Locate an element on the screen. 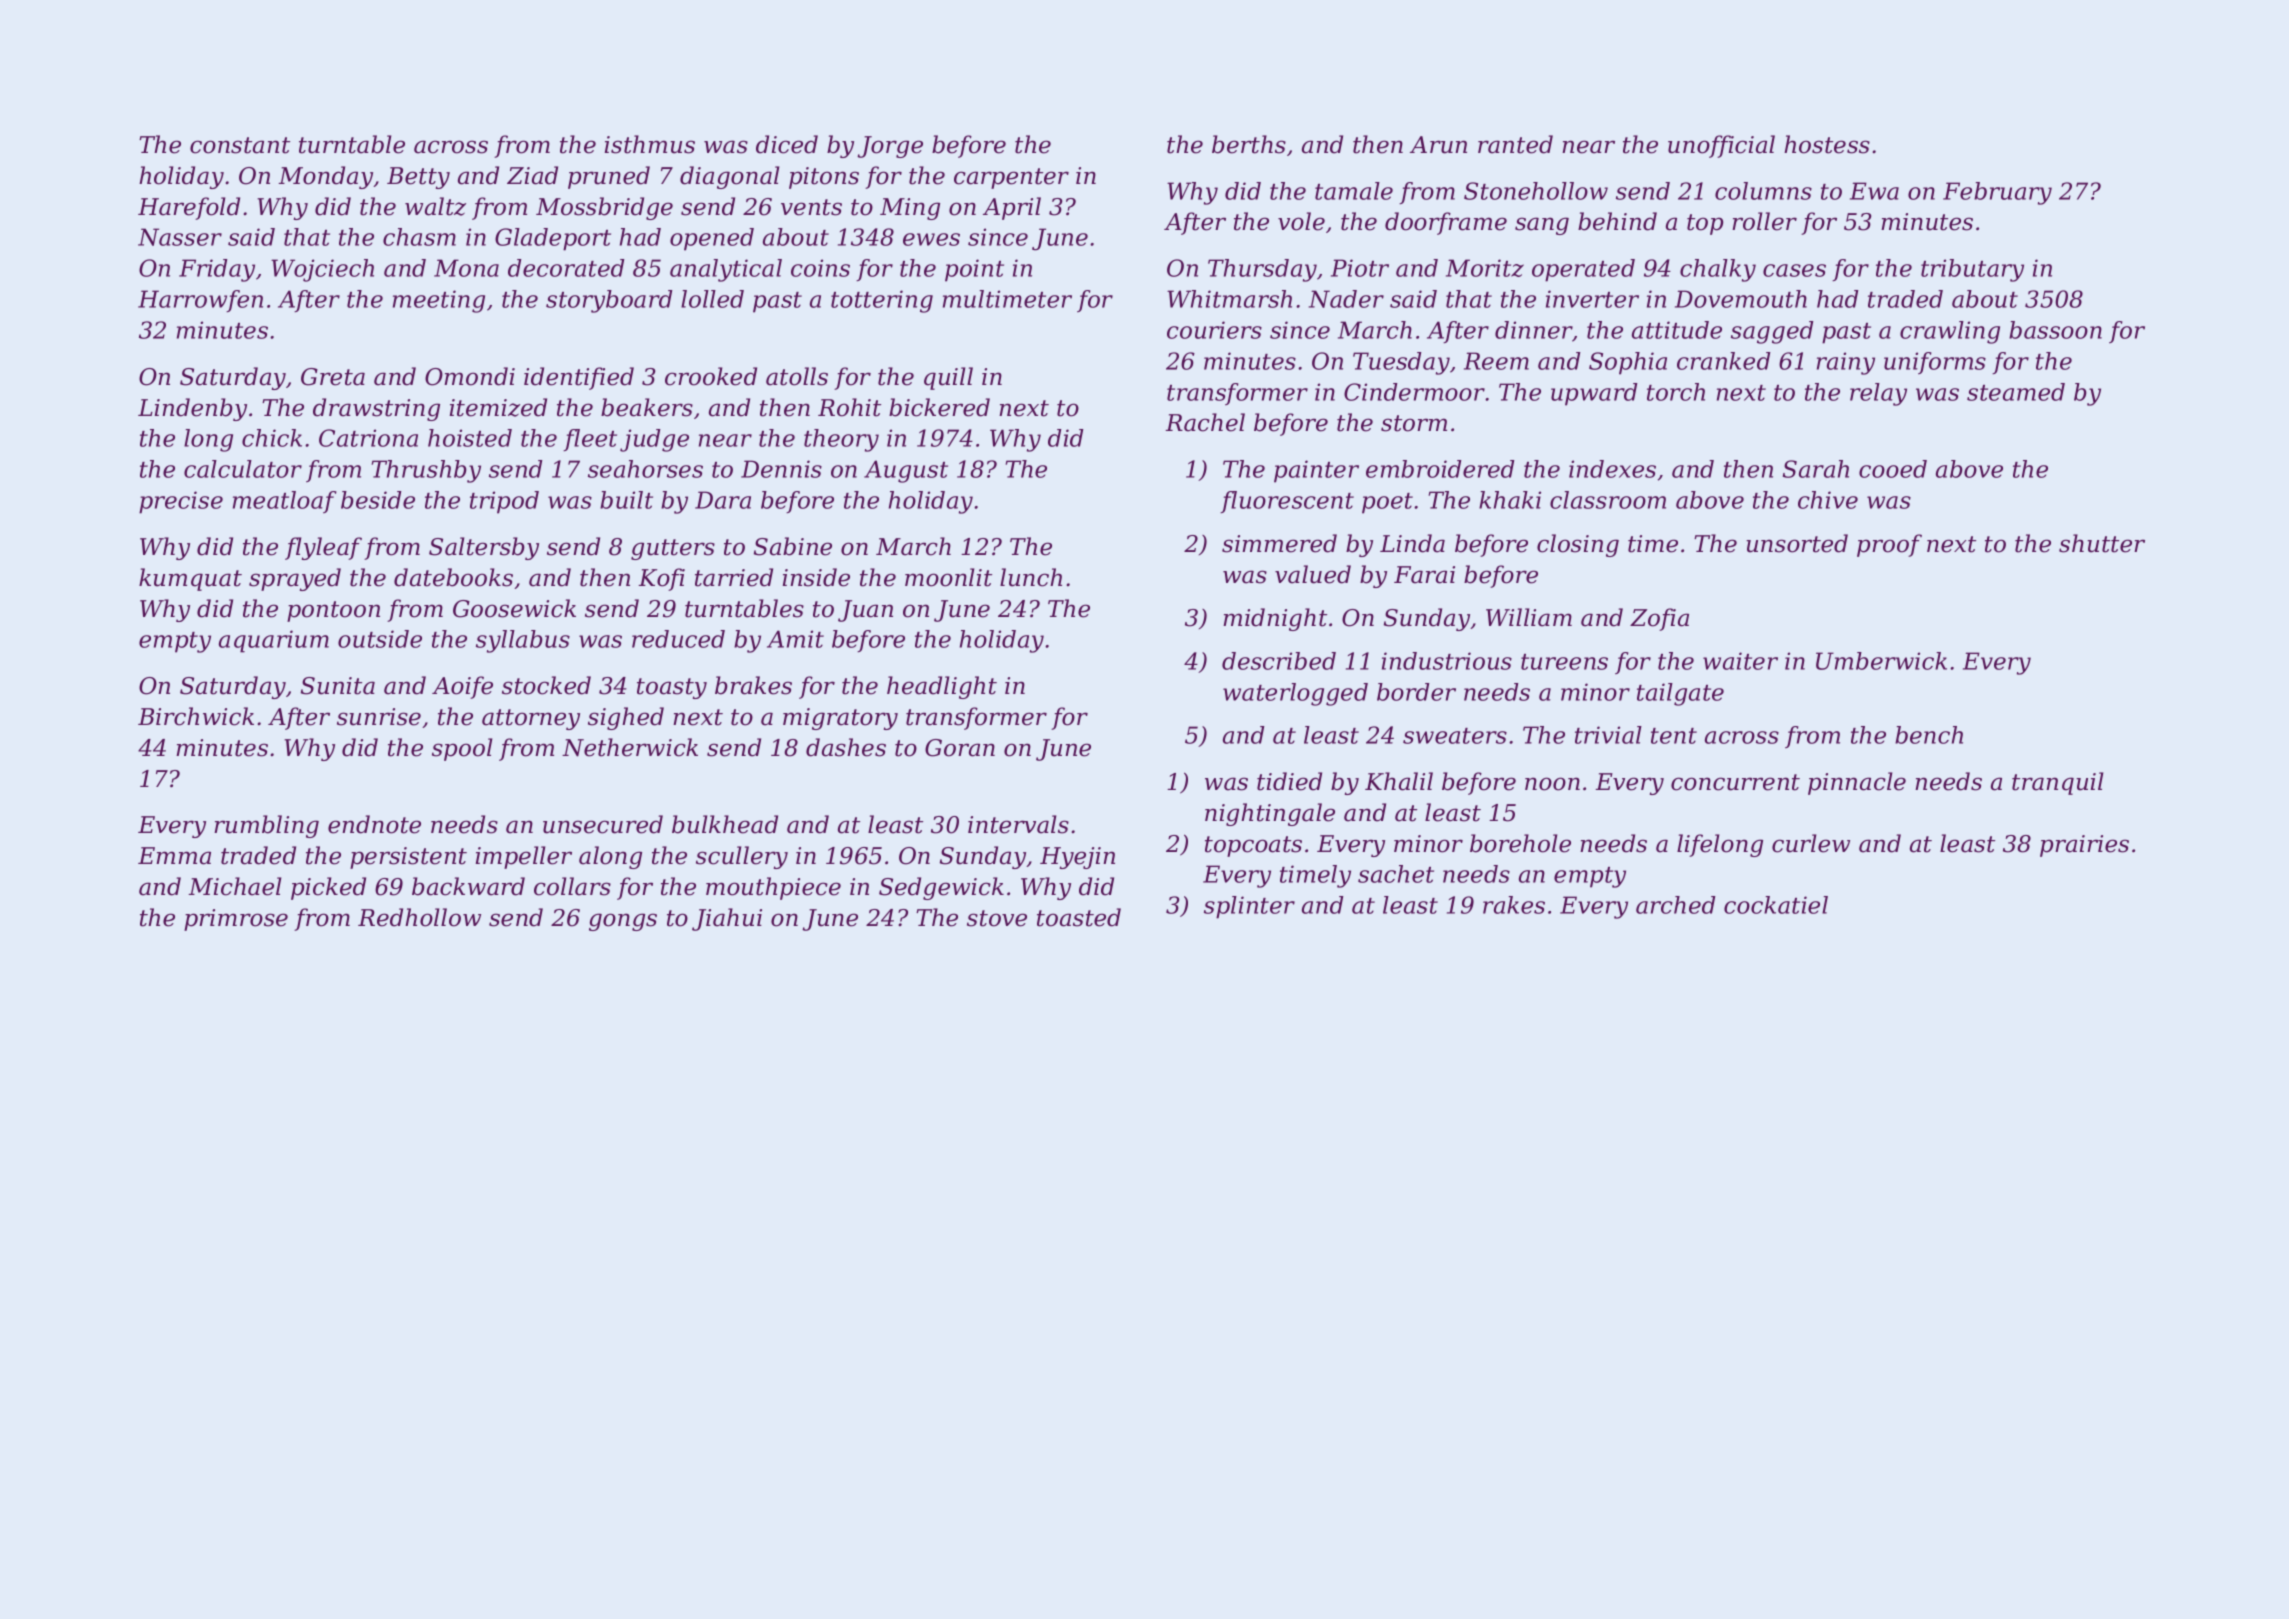  opened is located at coordinates (712, 239).
